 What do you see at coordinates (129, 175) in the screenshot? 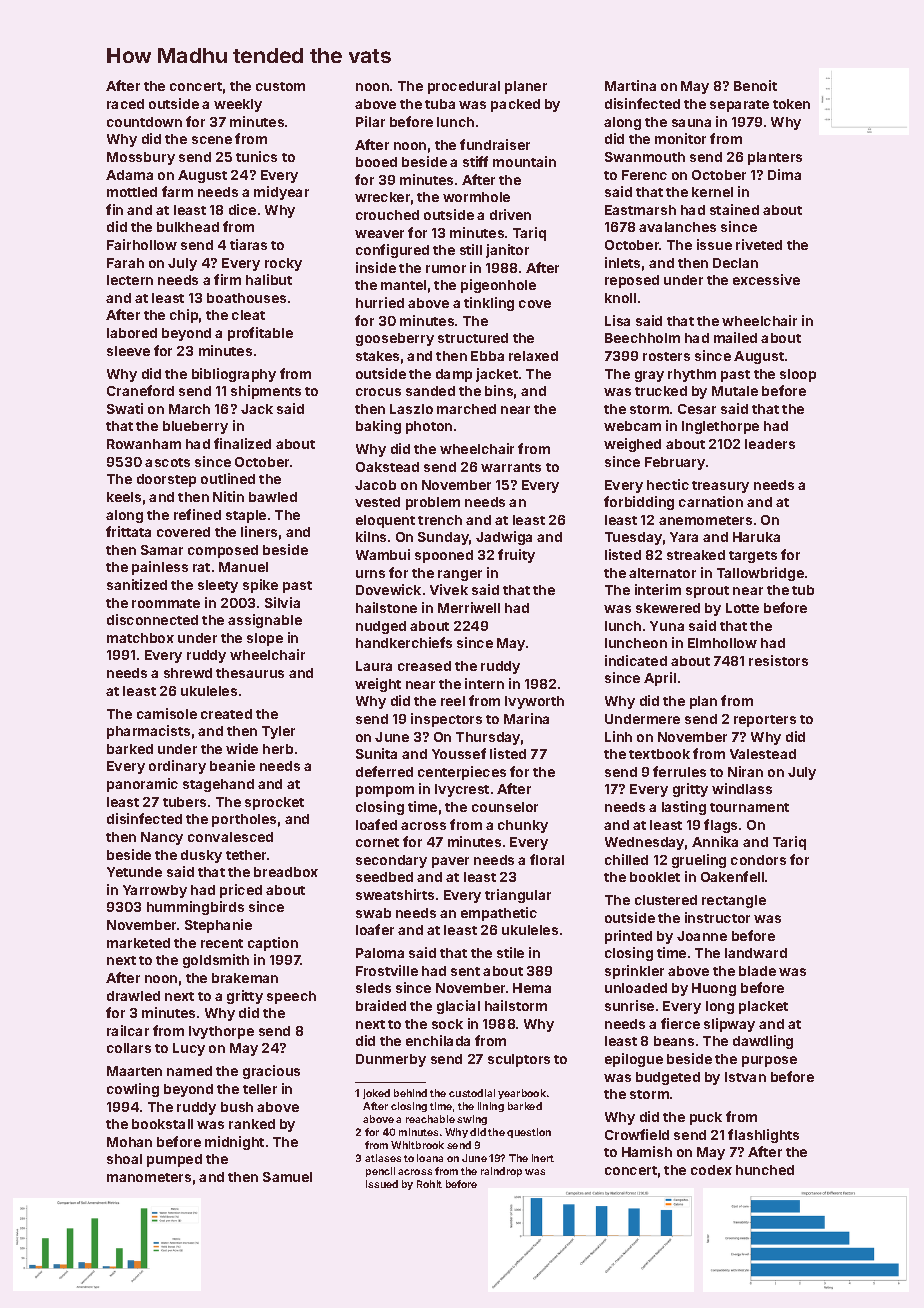
I see `Adama` at bounding box center [129, 175].
